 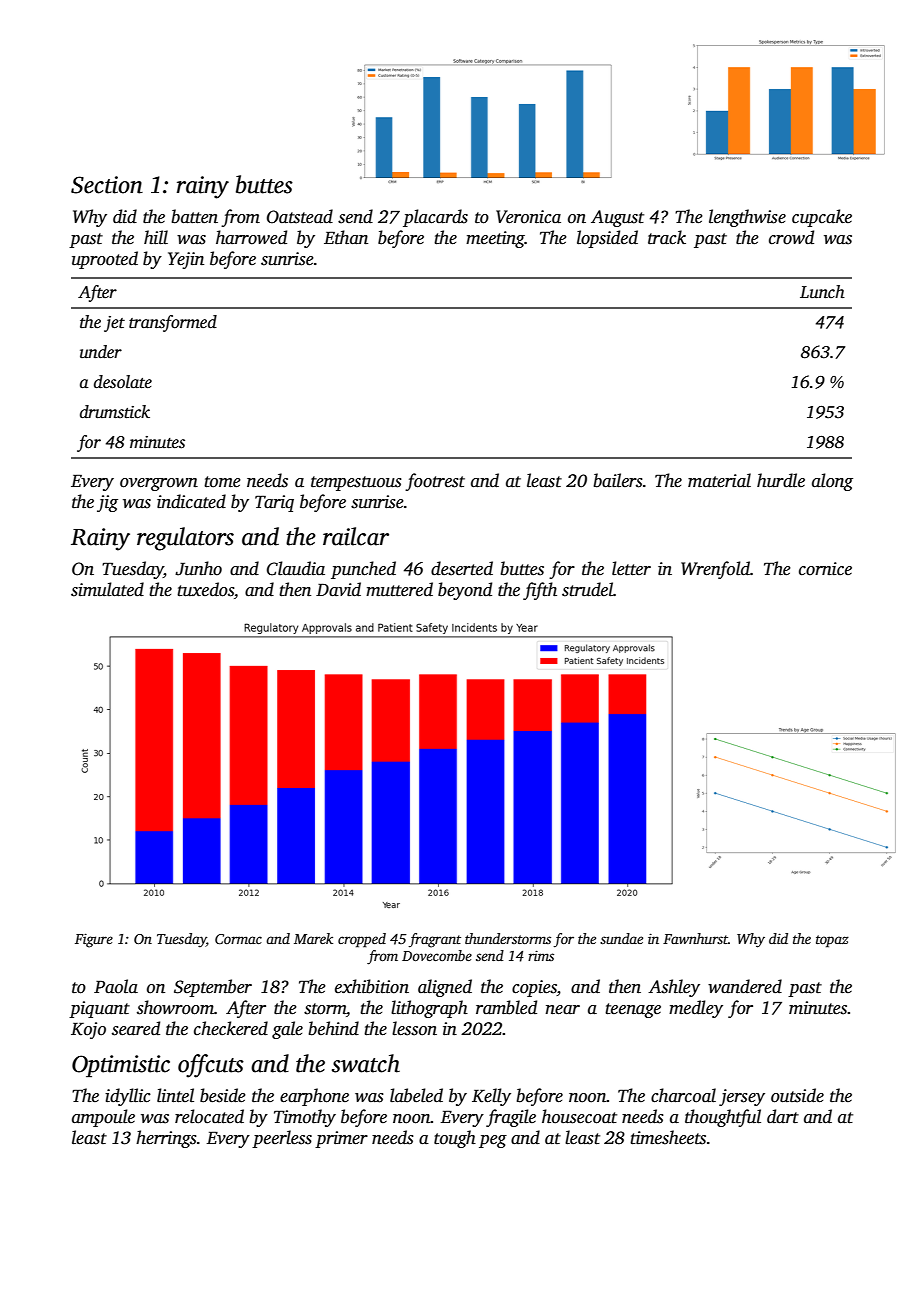 I want to click on railcar, so click(x=356, y=536).
